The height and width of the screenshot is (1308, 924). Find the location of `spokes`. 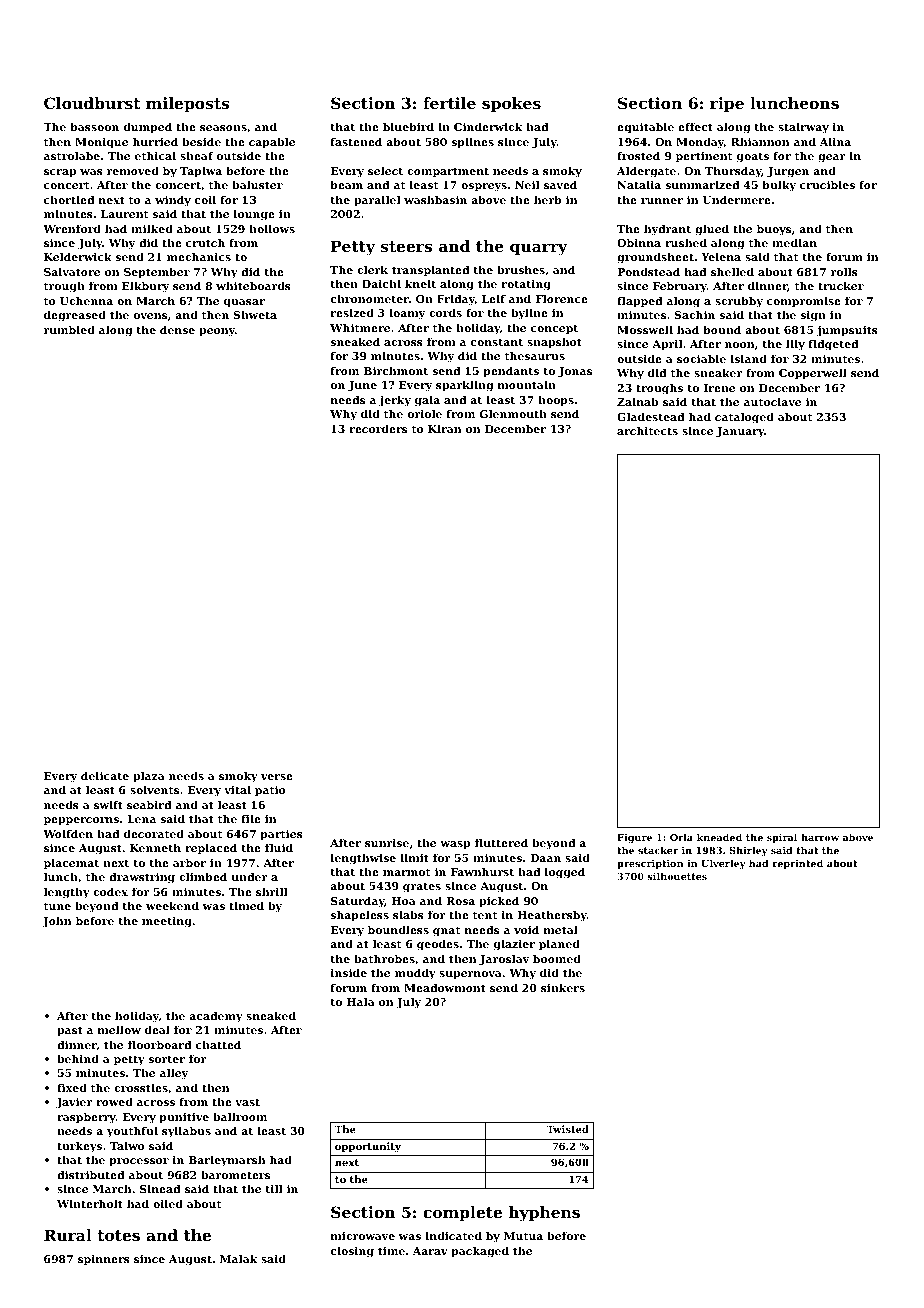

spokes is located at coordinates (511, 104).
